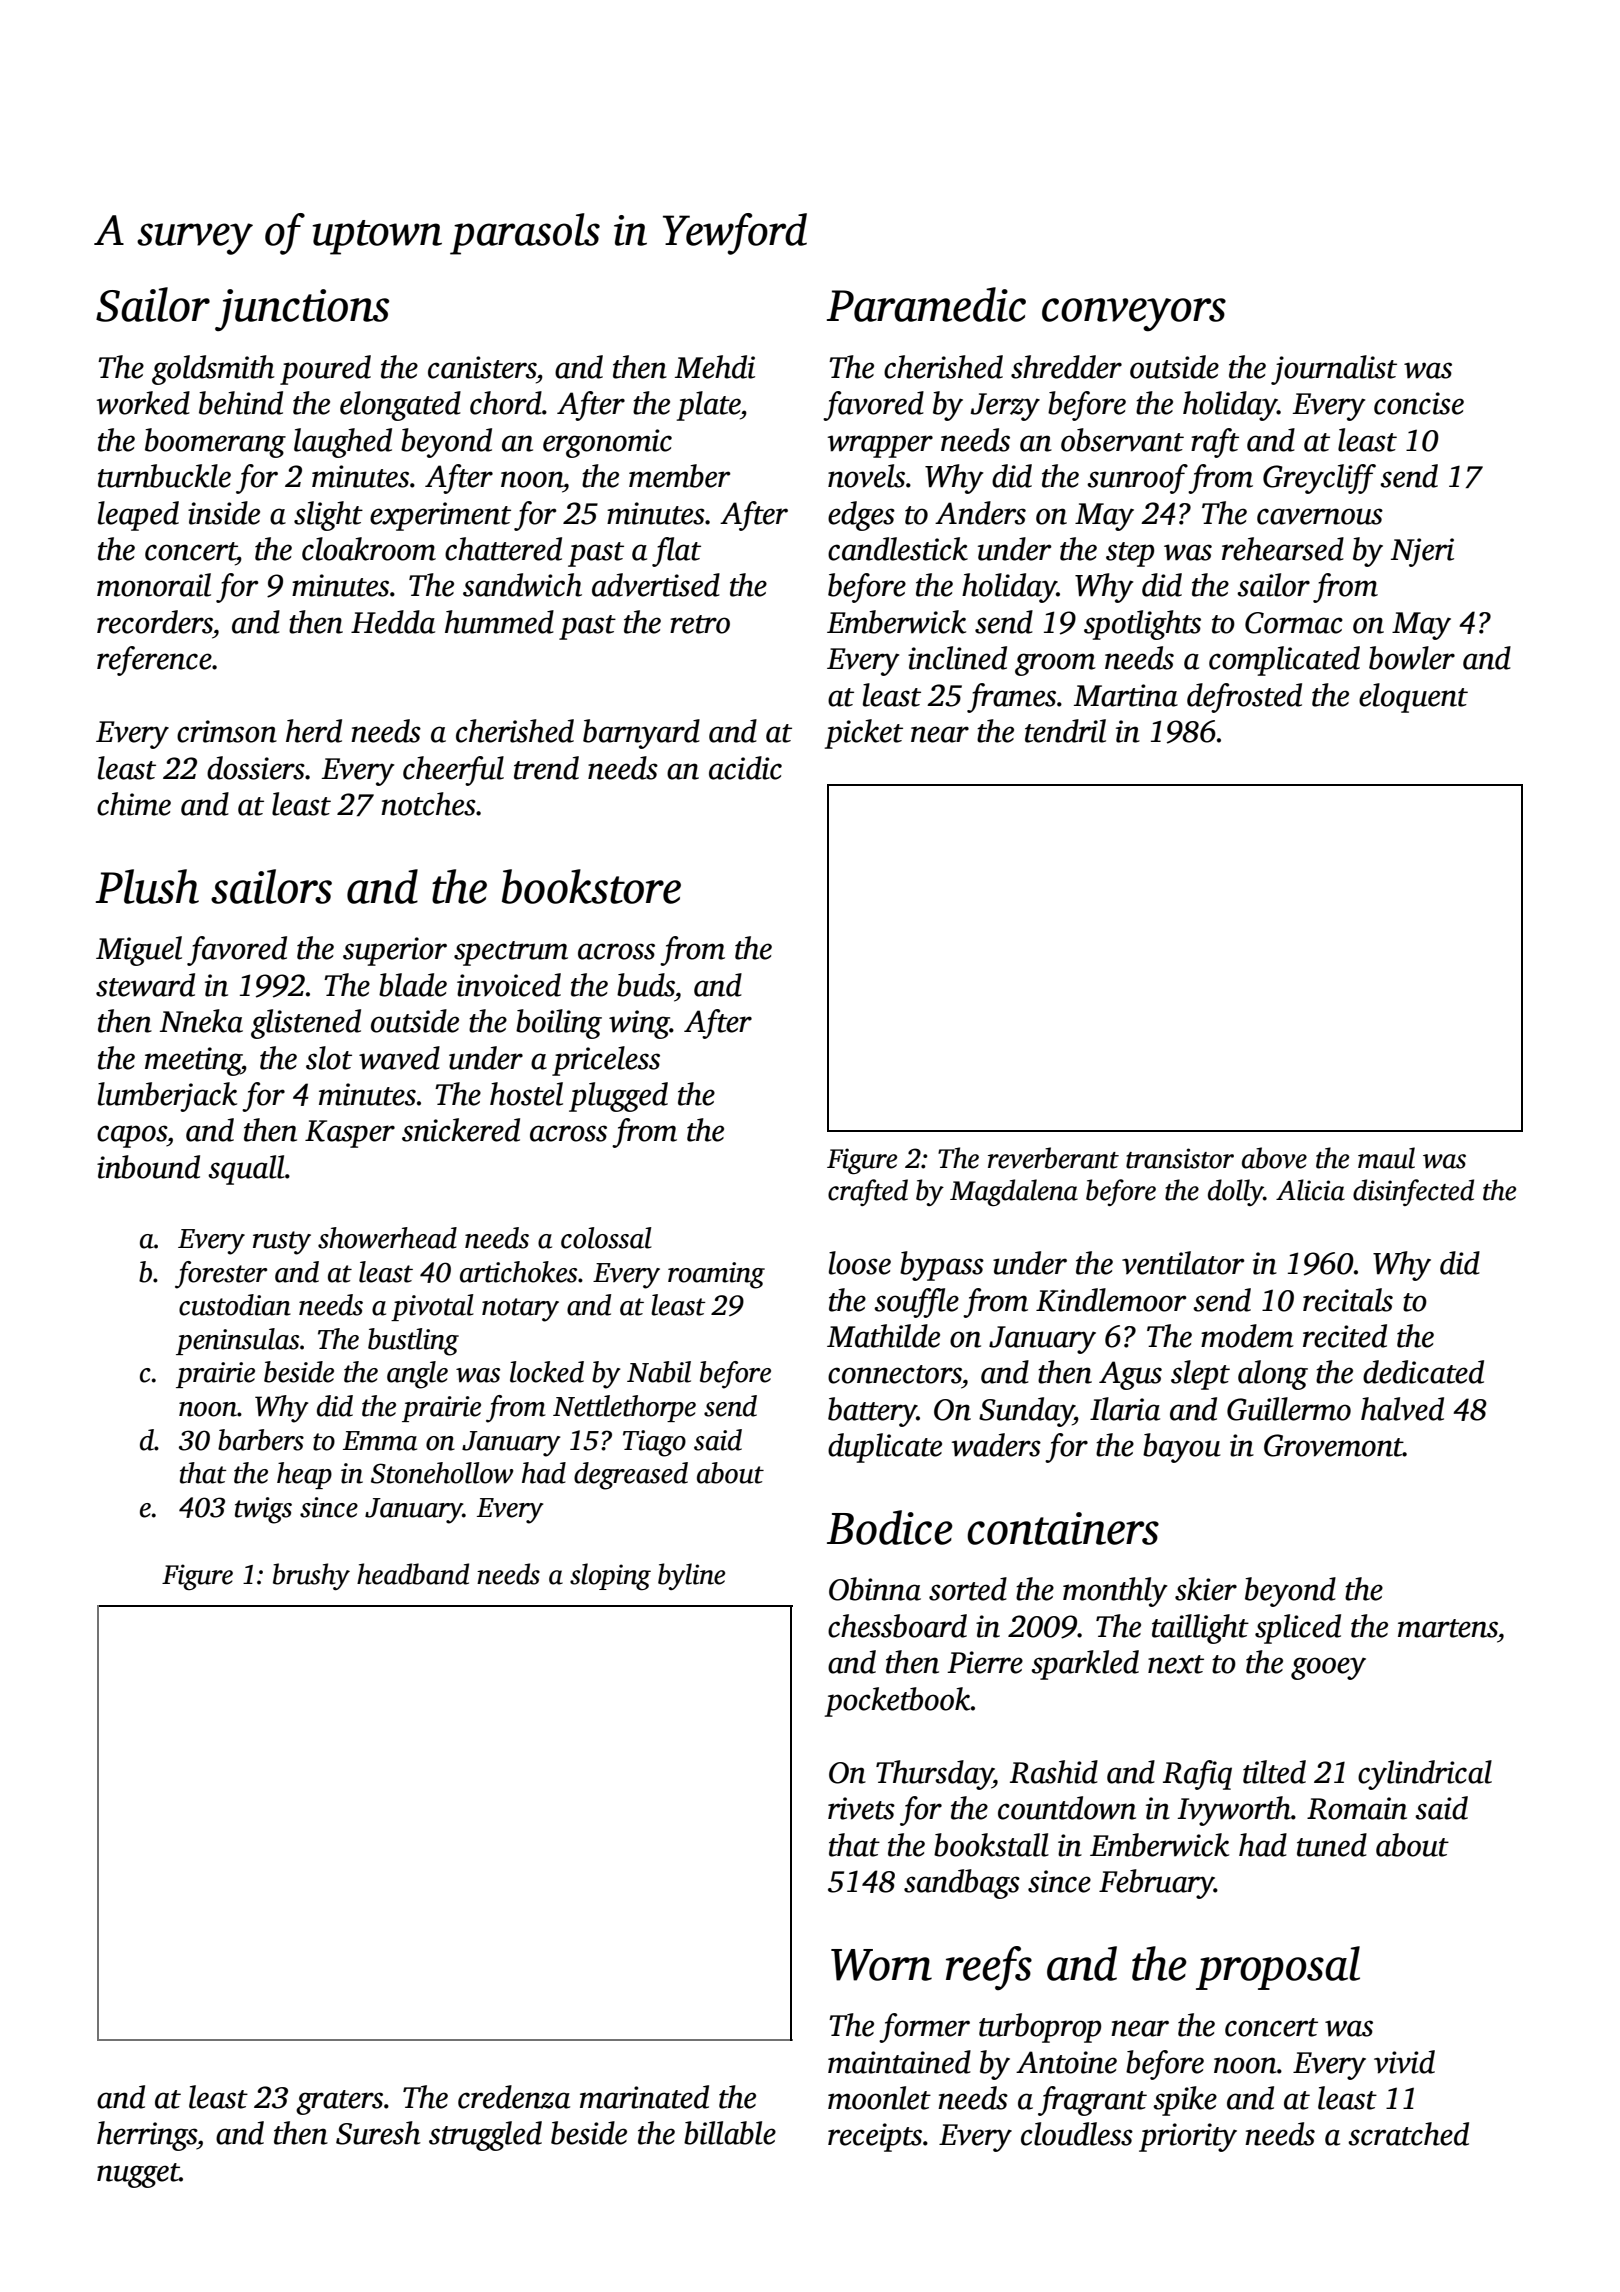 The image size is (1620, 2292). Describe the element at coordinates (1333, 1445) in the image. I see `Grovemont` at that location.
